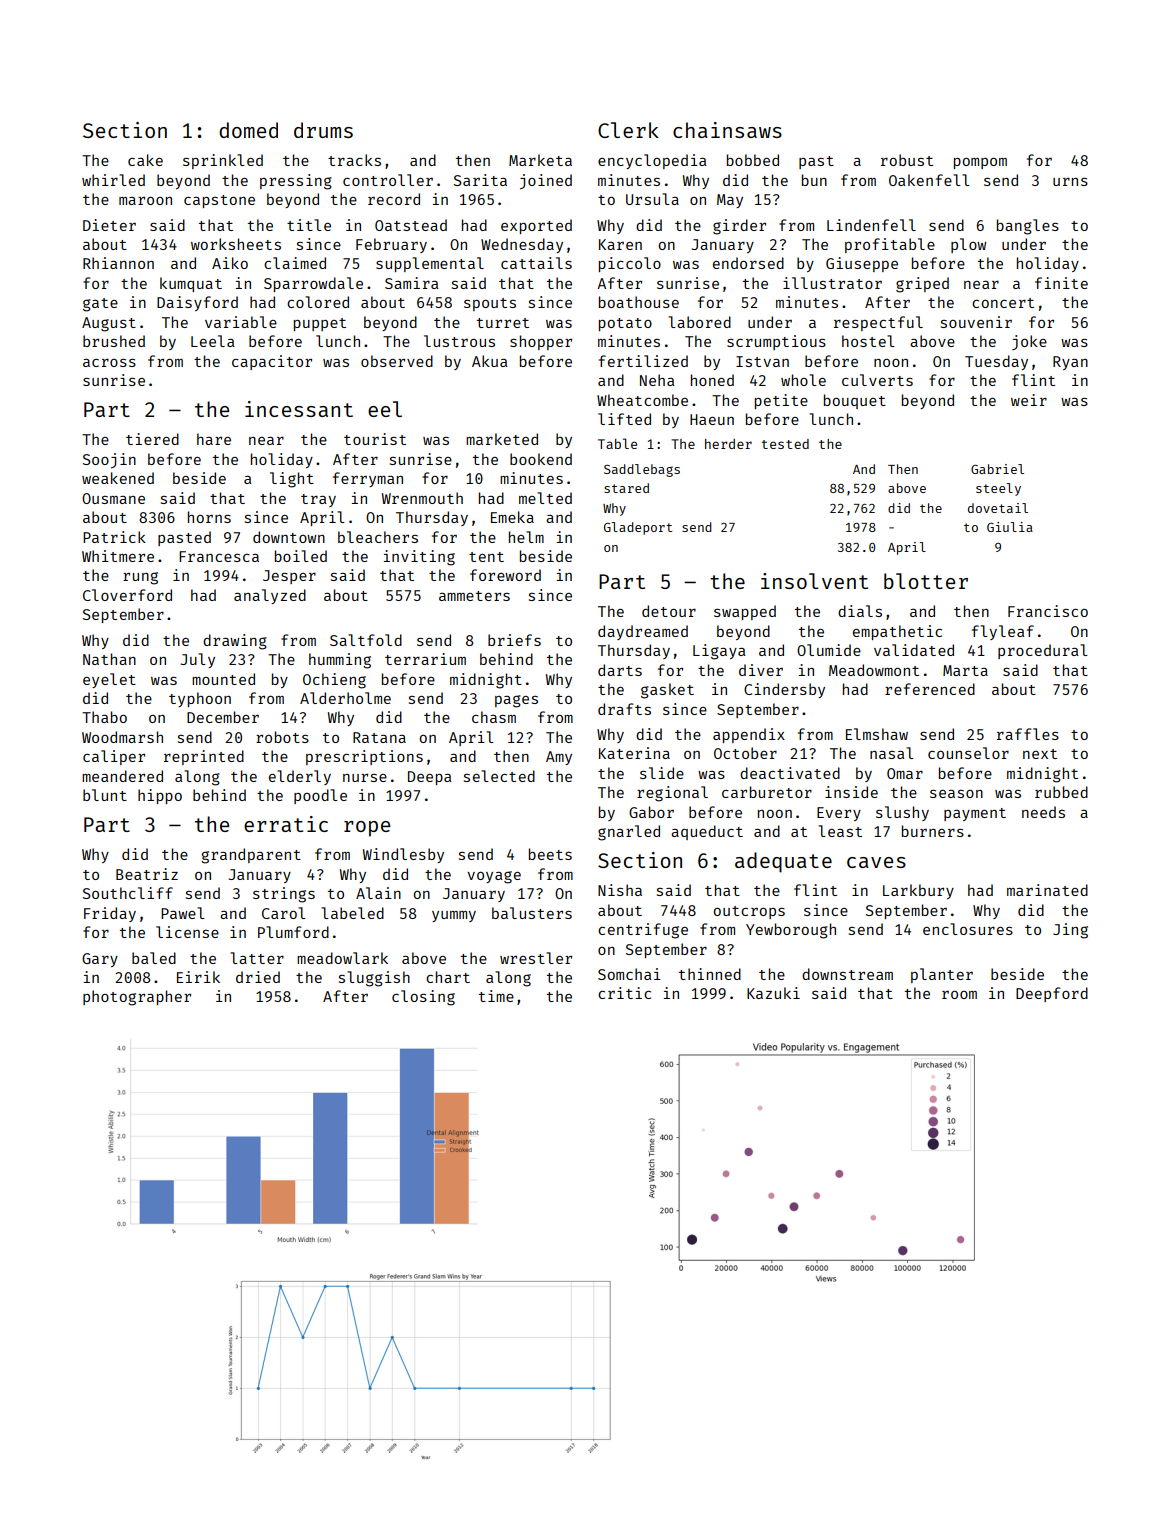  What do you see at coordinates (652, 161) in the page?
I see `encyclopedia` at bounding box center [652, 161].
